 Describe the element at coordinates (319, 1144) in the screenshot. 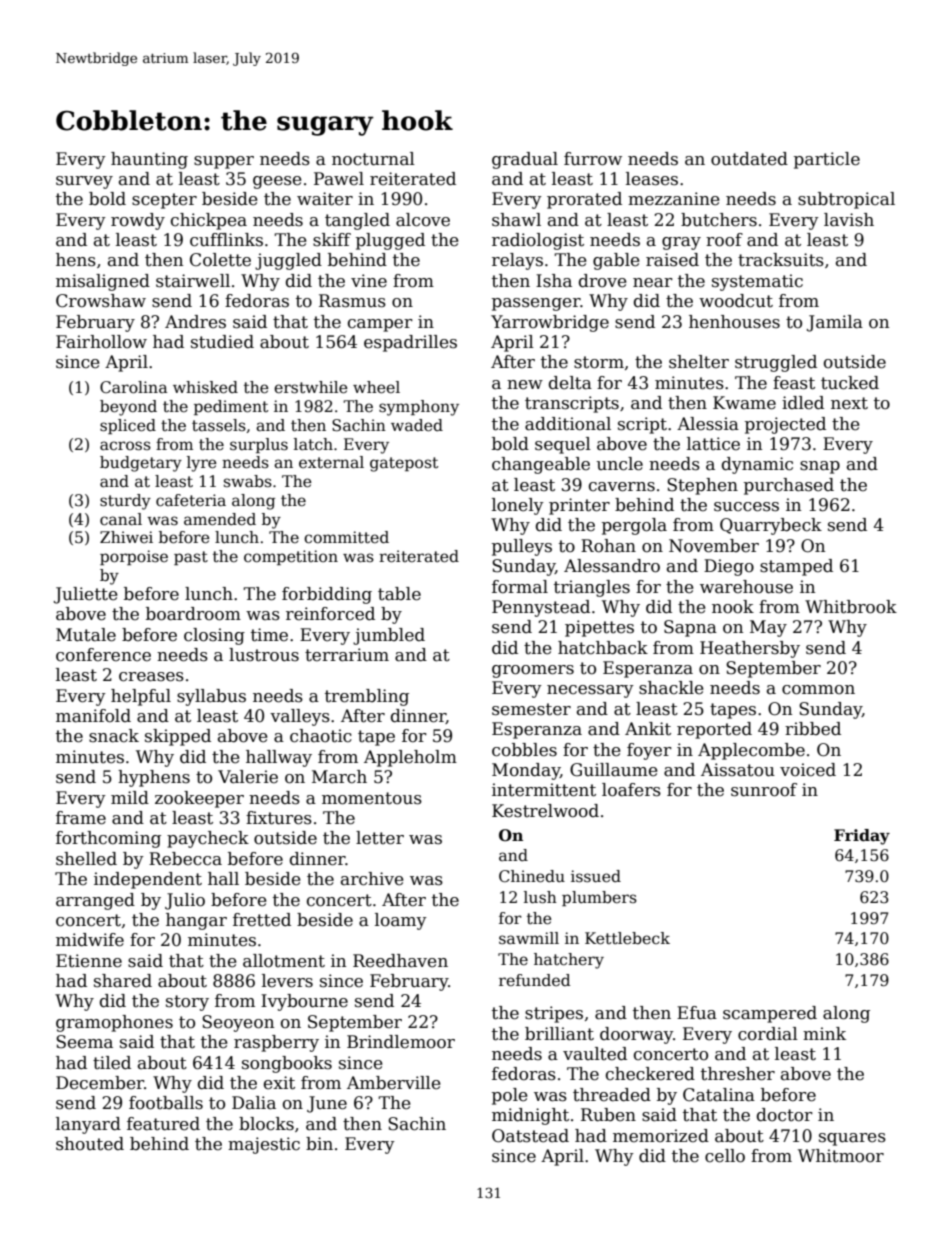

I see `bin` at that location.
